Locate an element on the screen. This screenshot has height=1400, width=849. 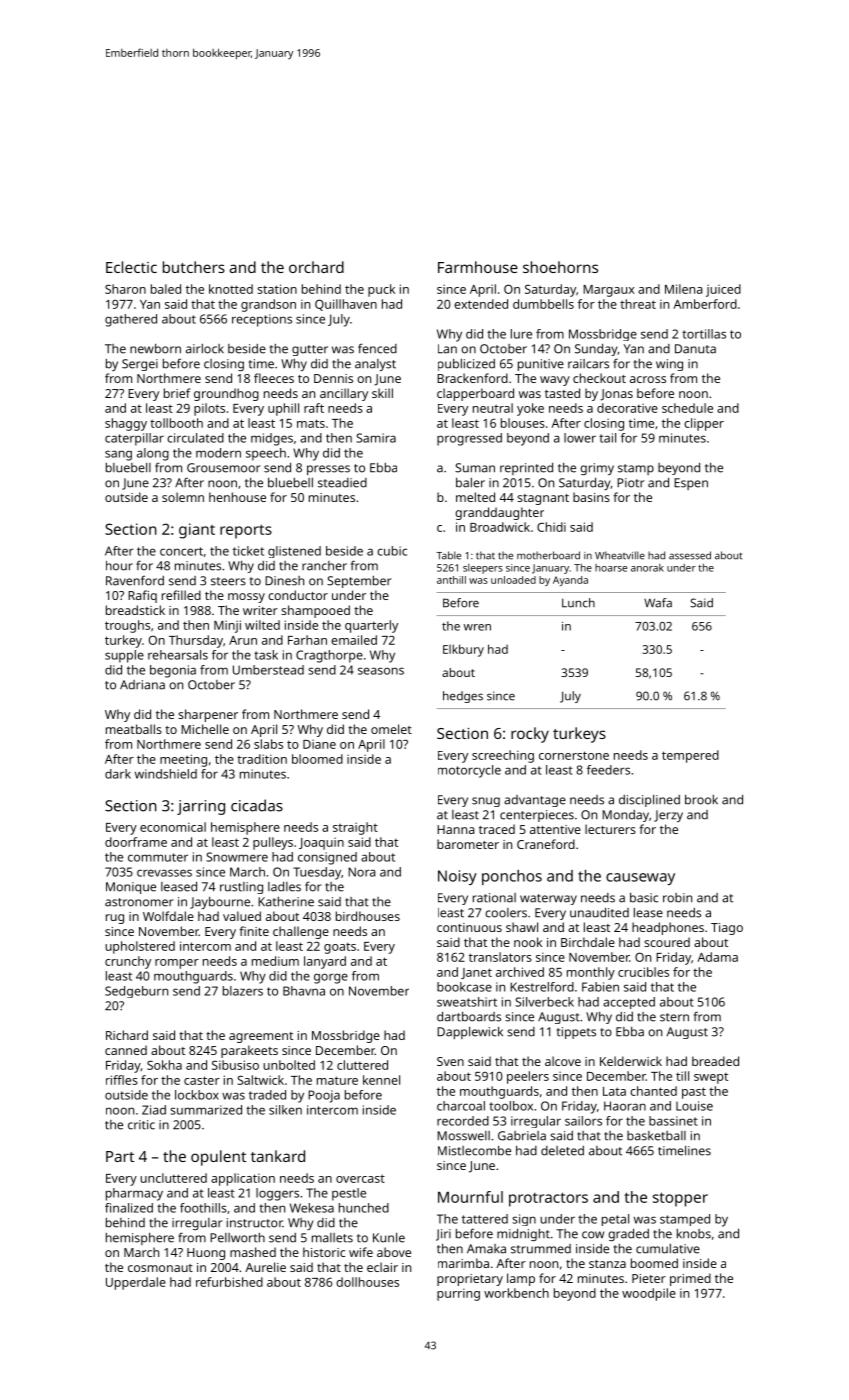
assessed is located at coordinates (690, 555).
